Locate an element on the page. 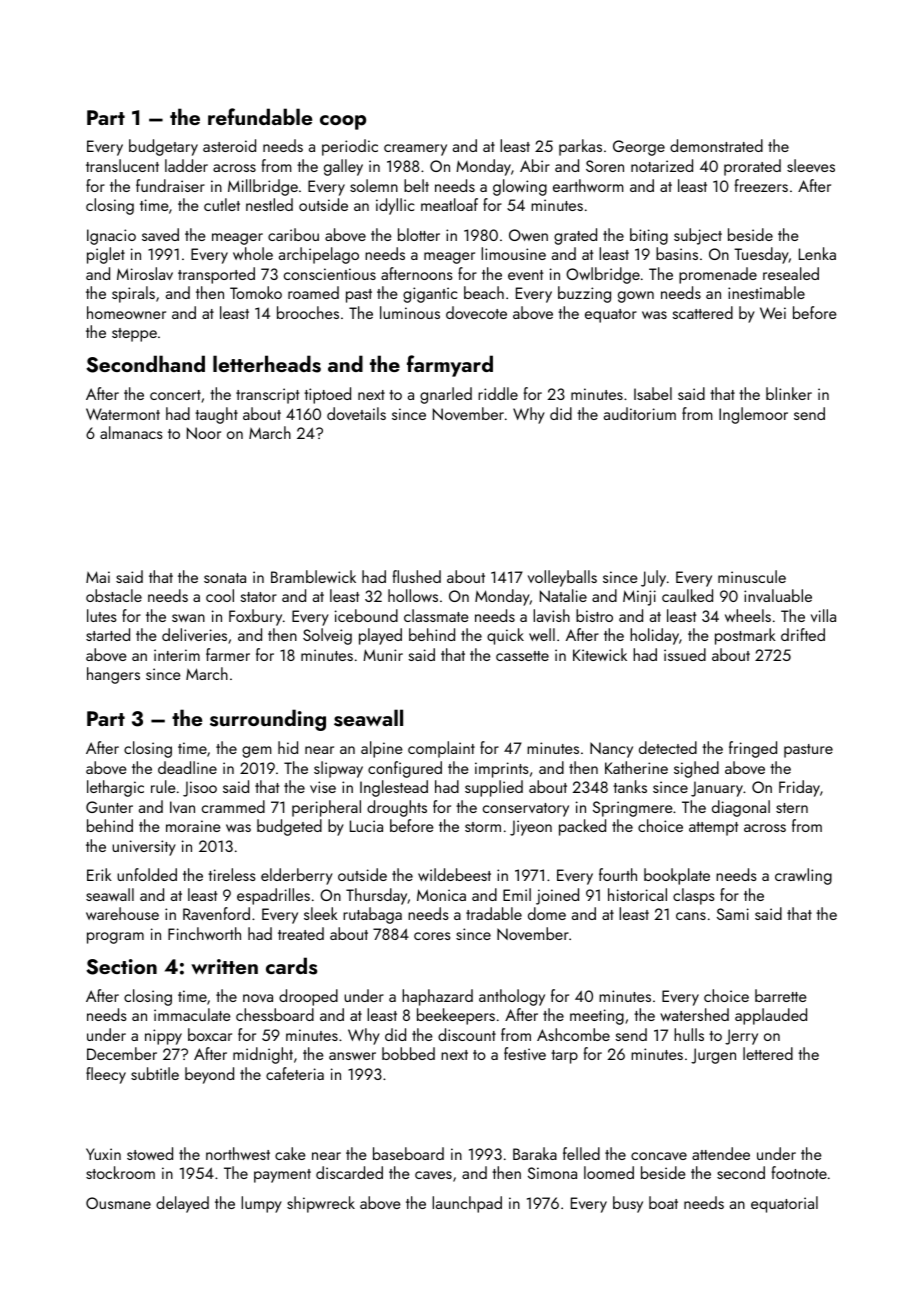 The image size is (924, 1308). budgetary is located at coordinates (163, 147).
